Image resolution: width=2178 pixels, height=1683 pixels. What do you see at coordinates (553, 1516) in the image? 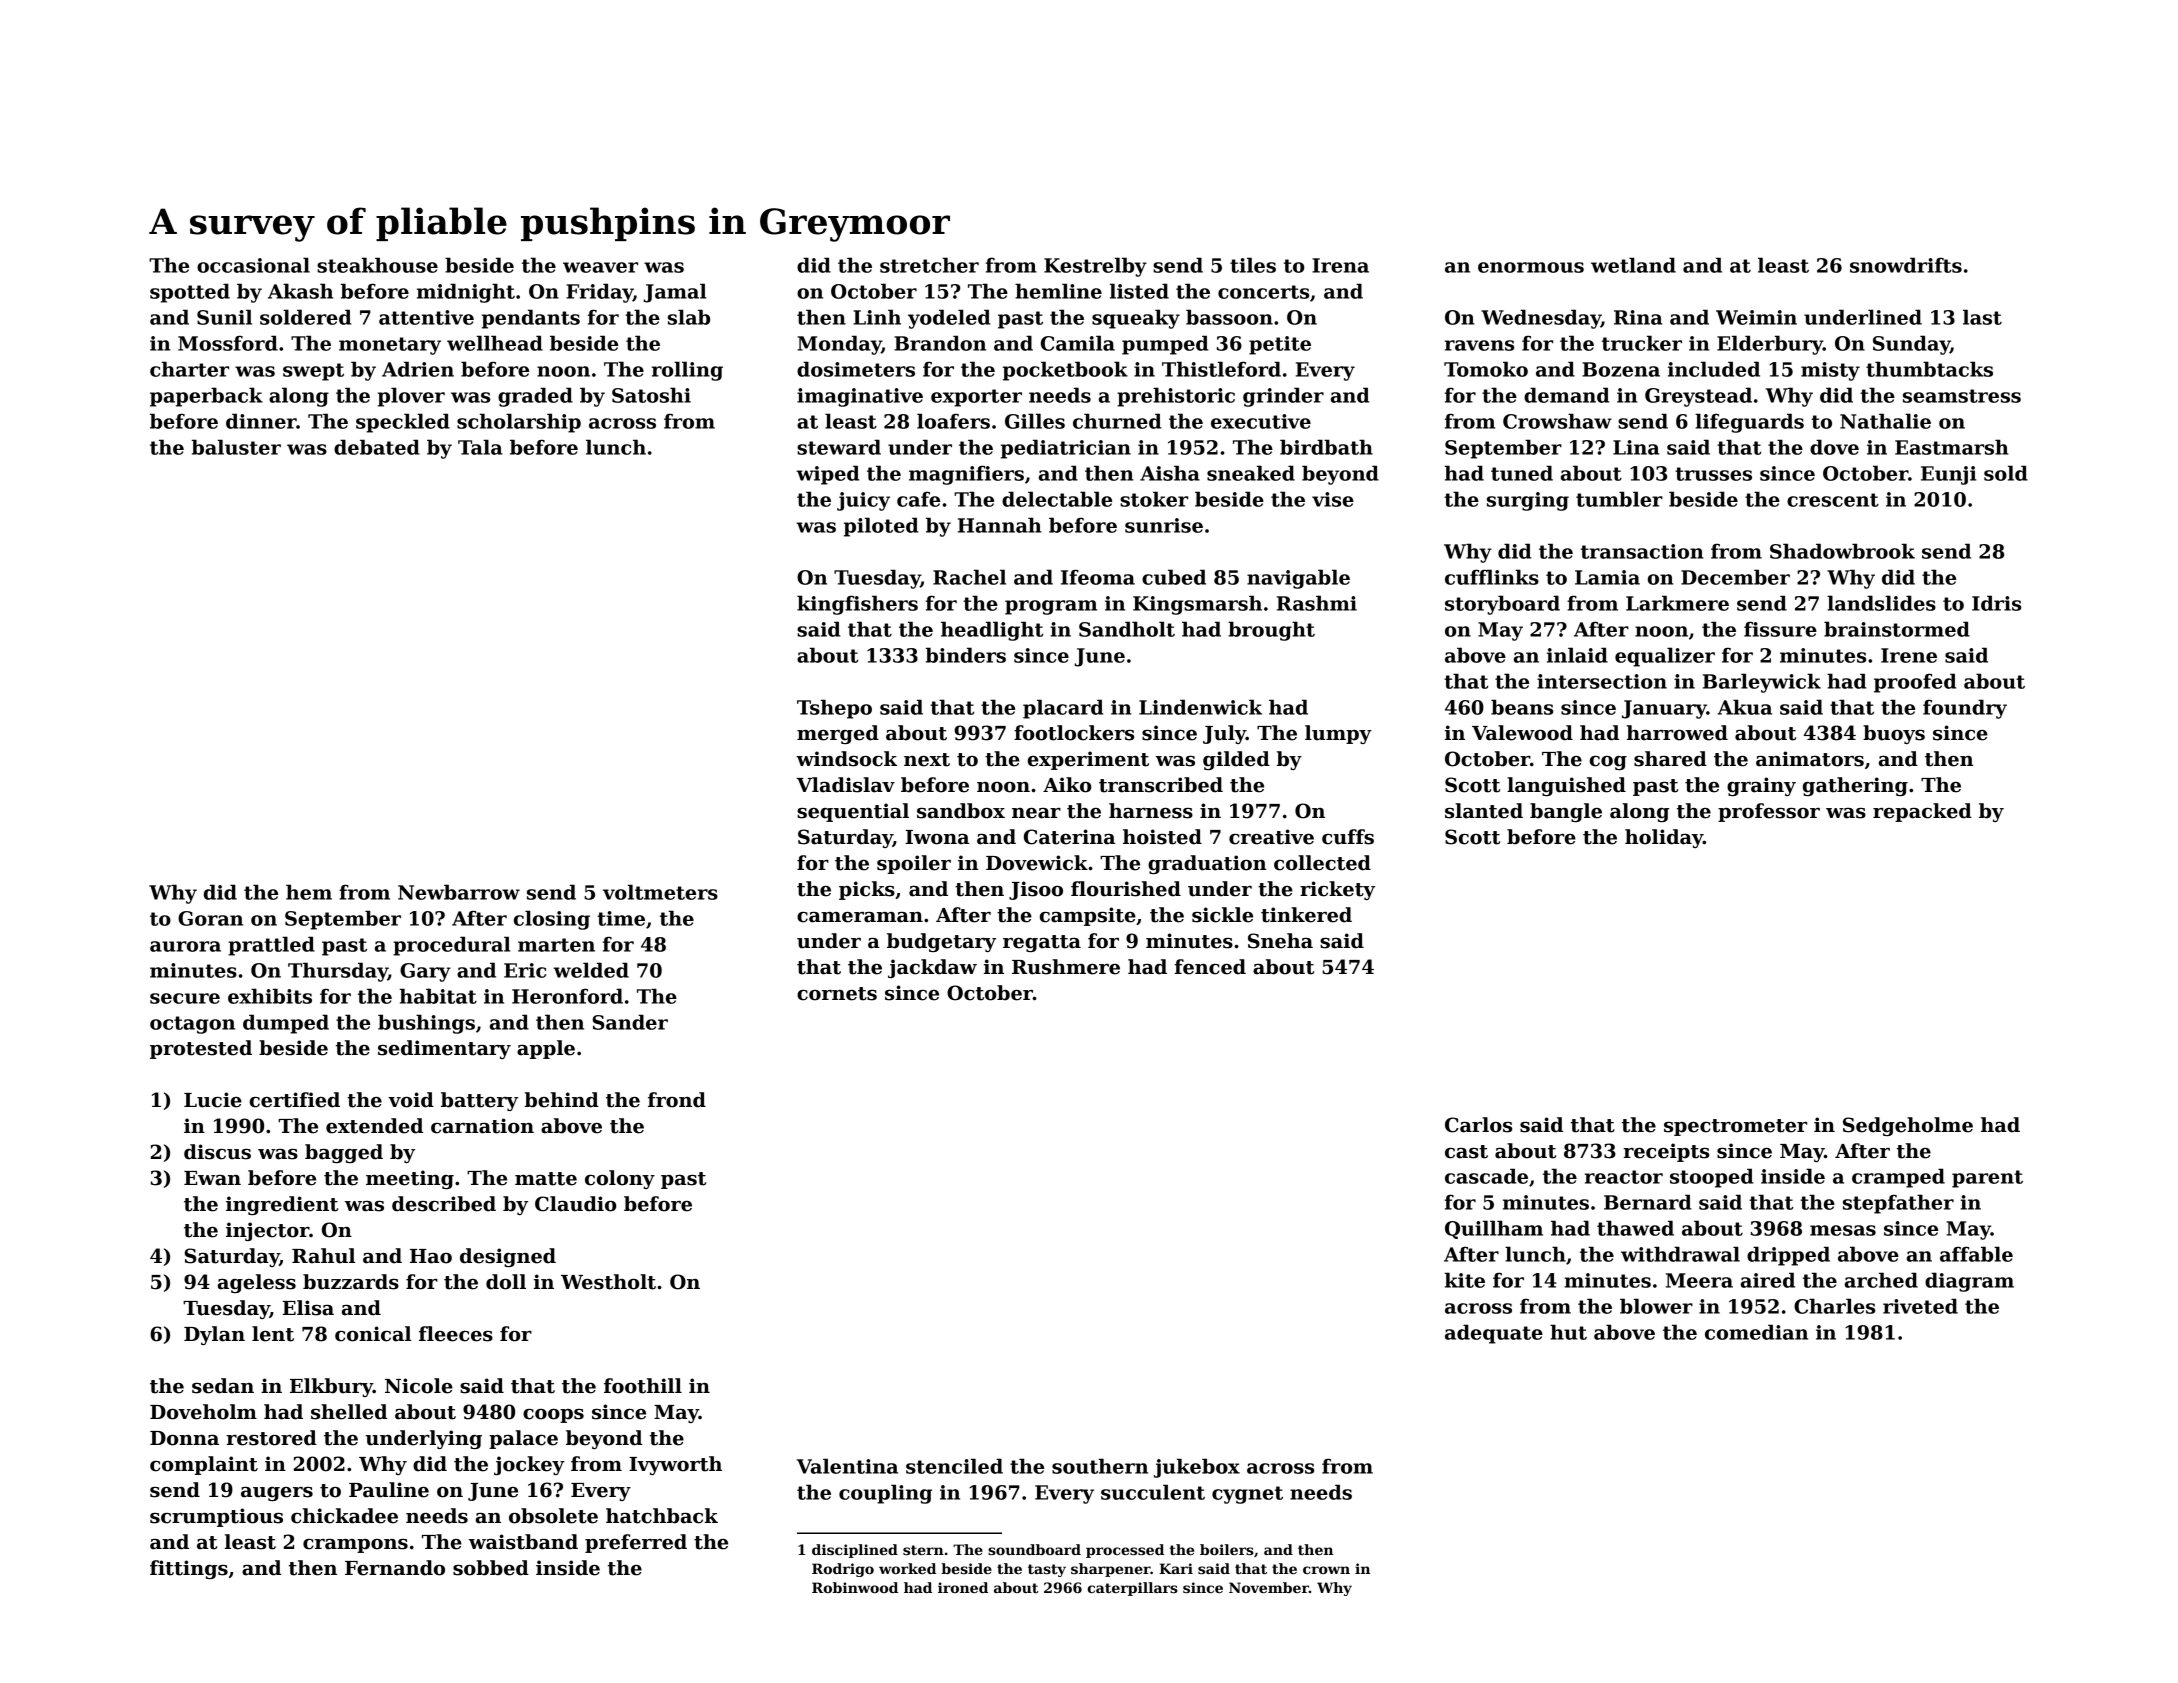
I see `obsolete` at bounding box center [553, 1516].
